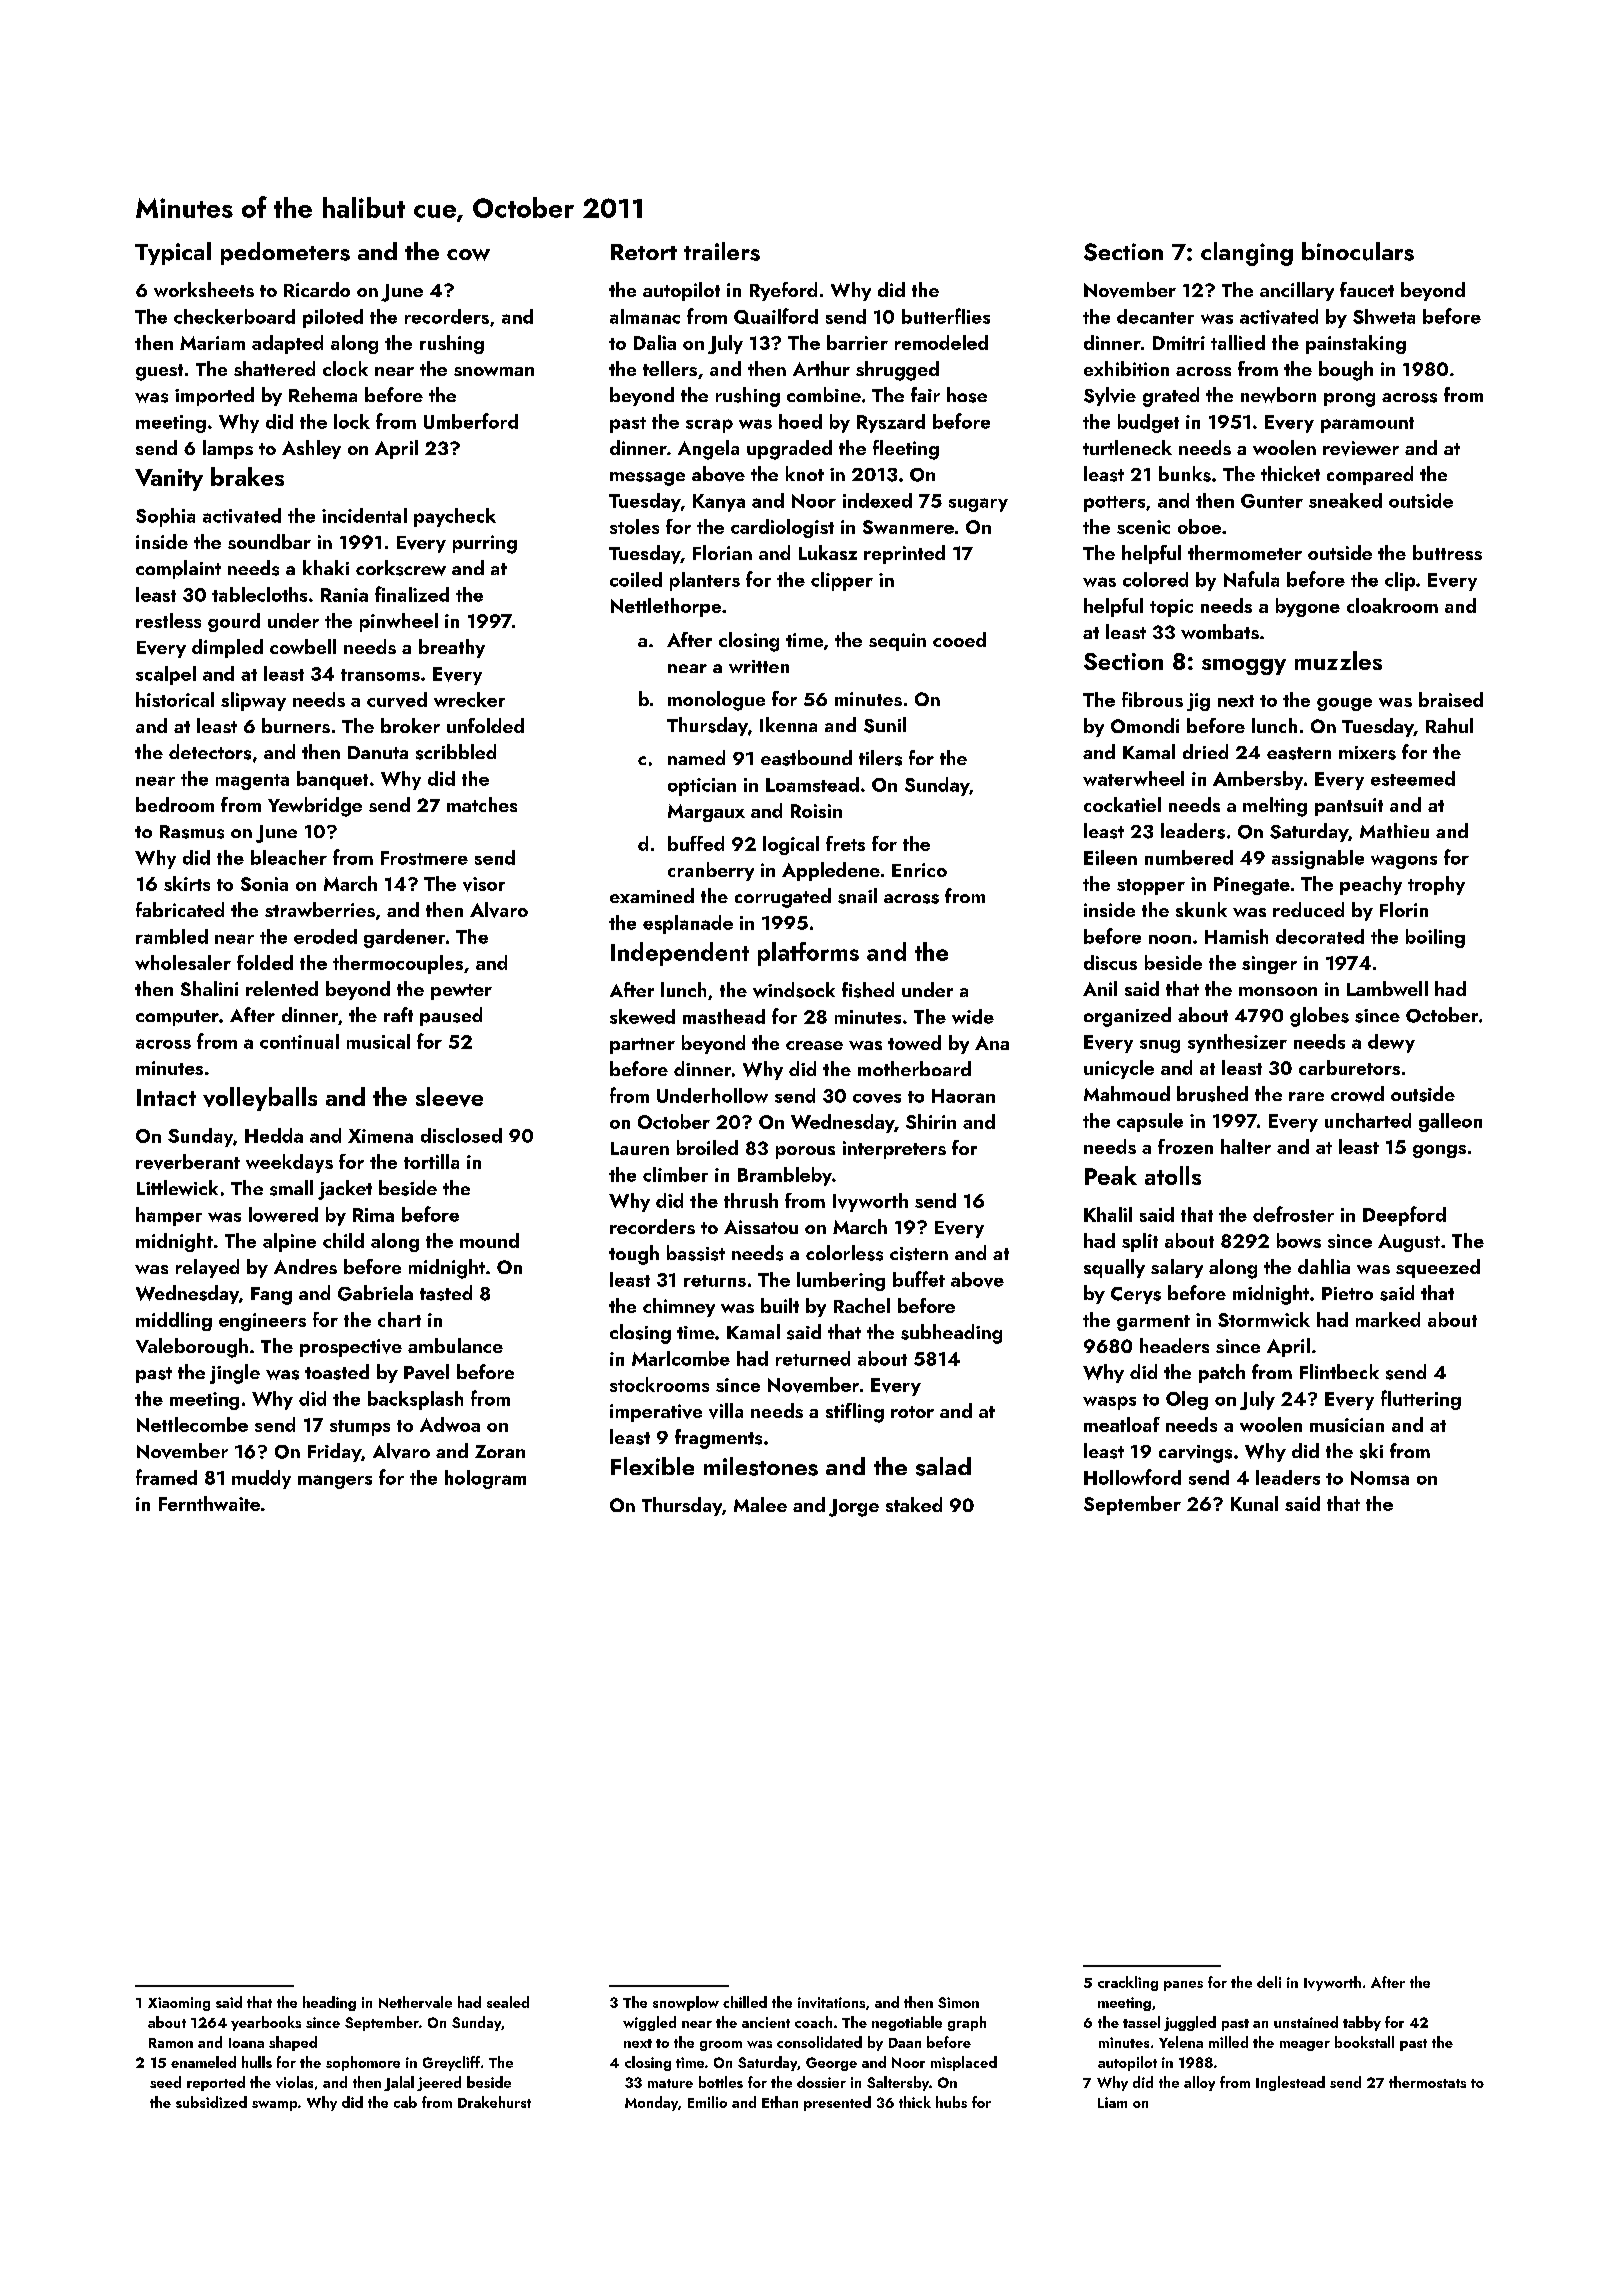  I want to click on Friday, so click(334, 1452).
